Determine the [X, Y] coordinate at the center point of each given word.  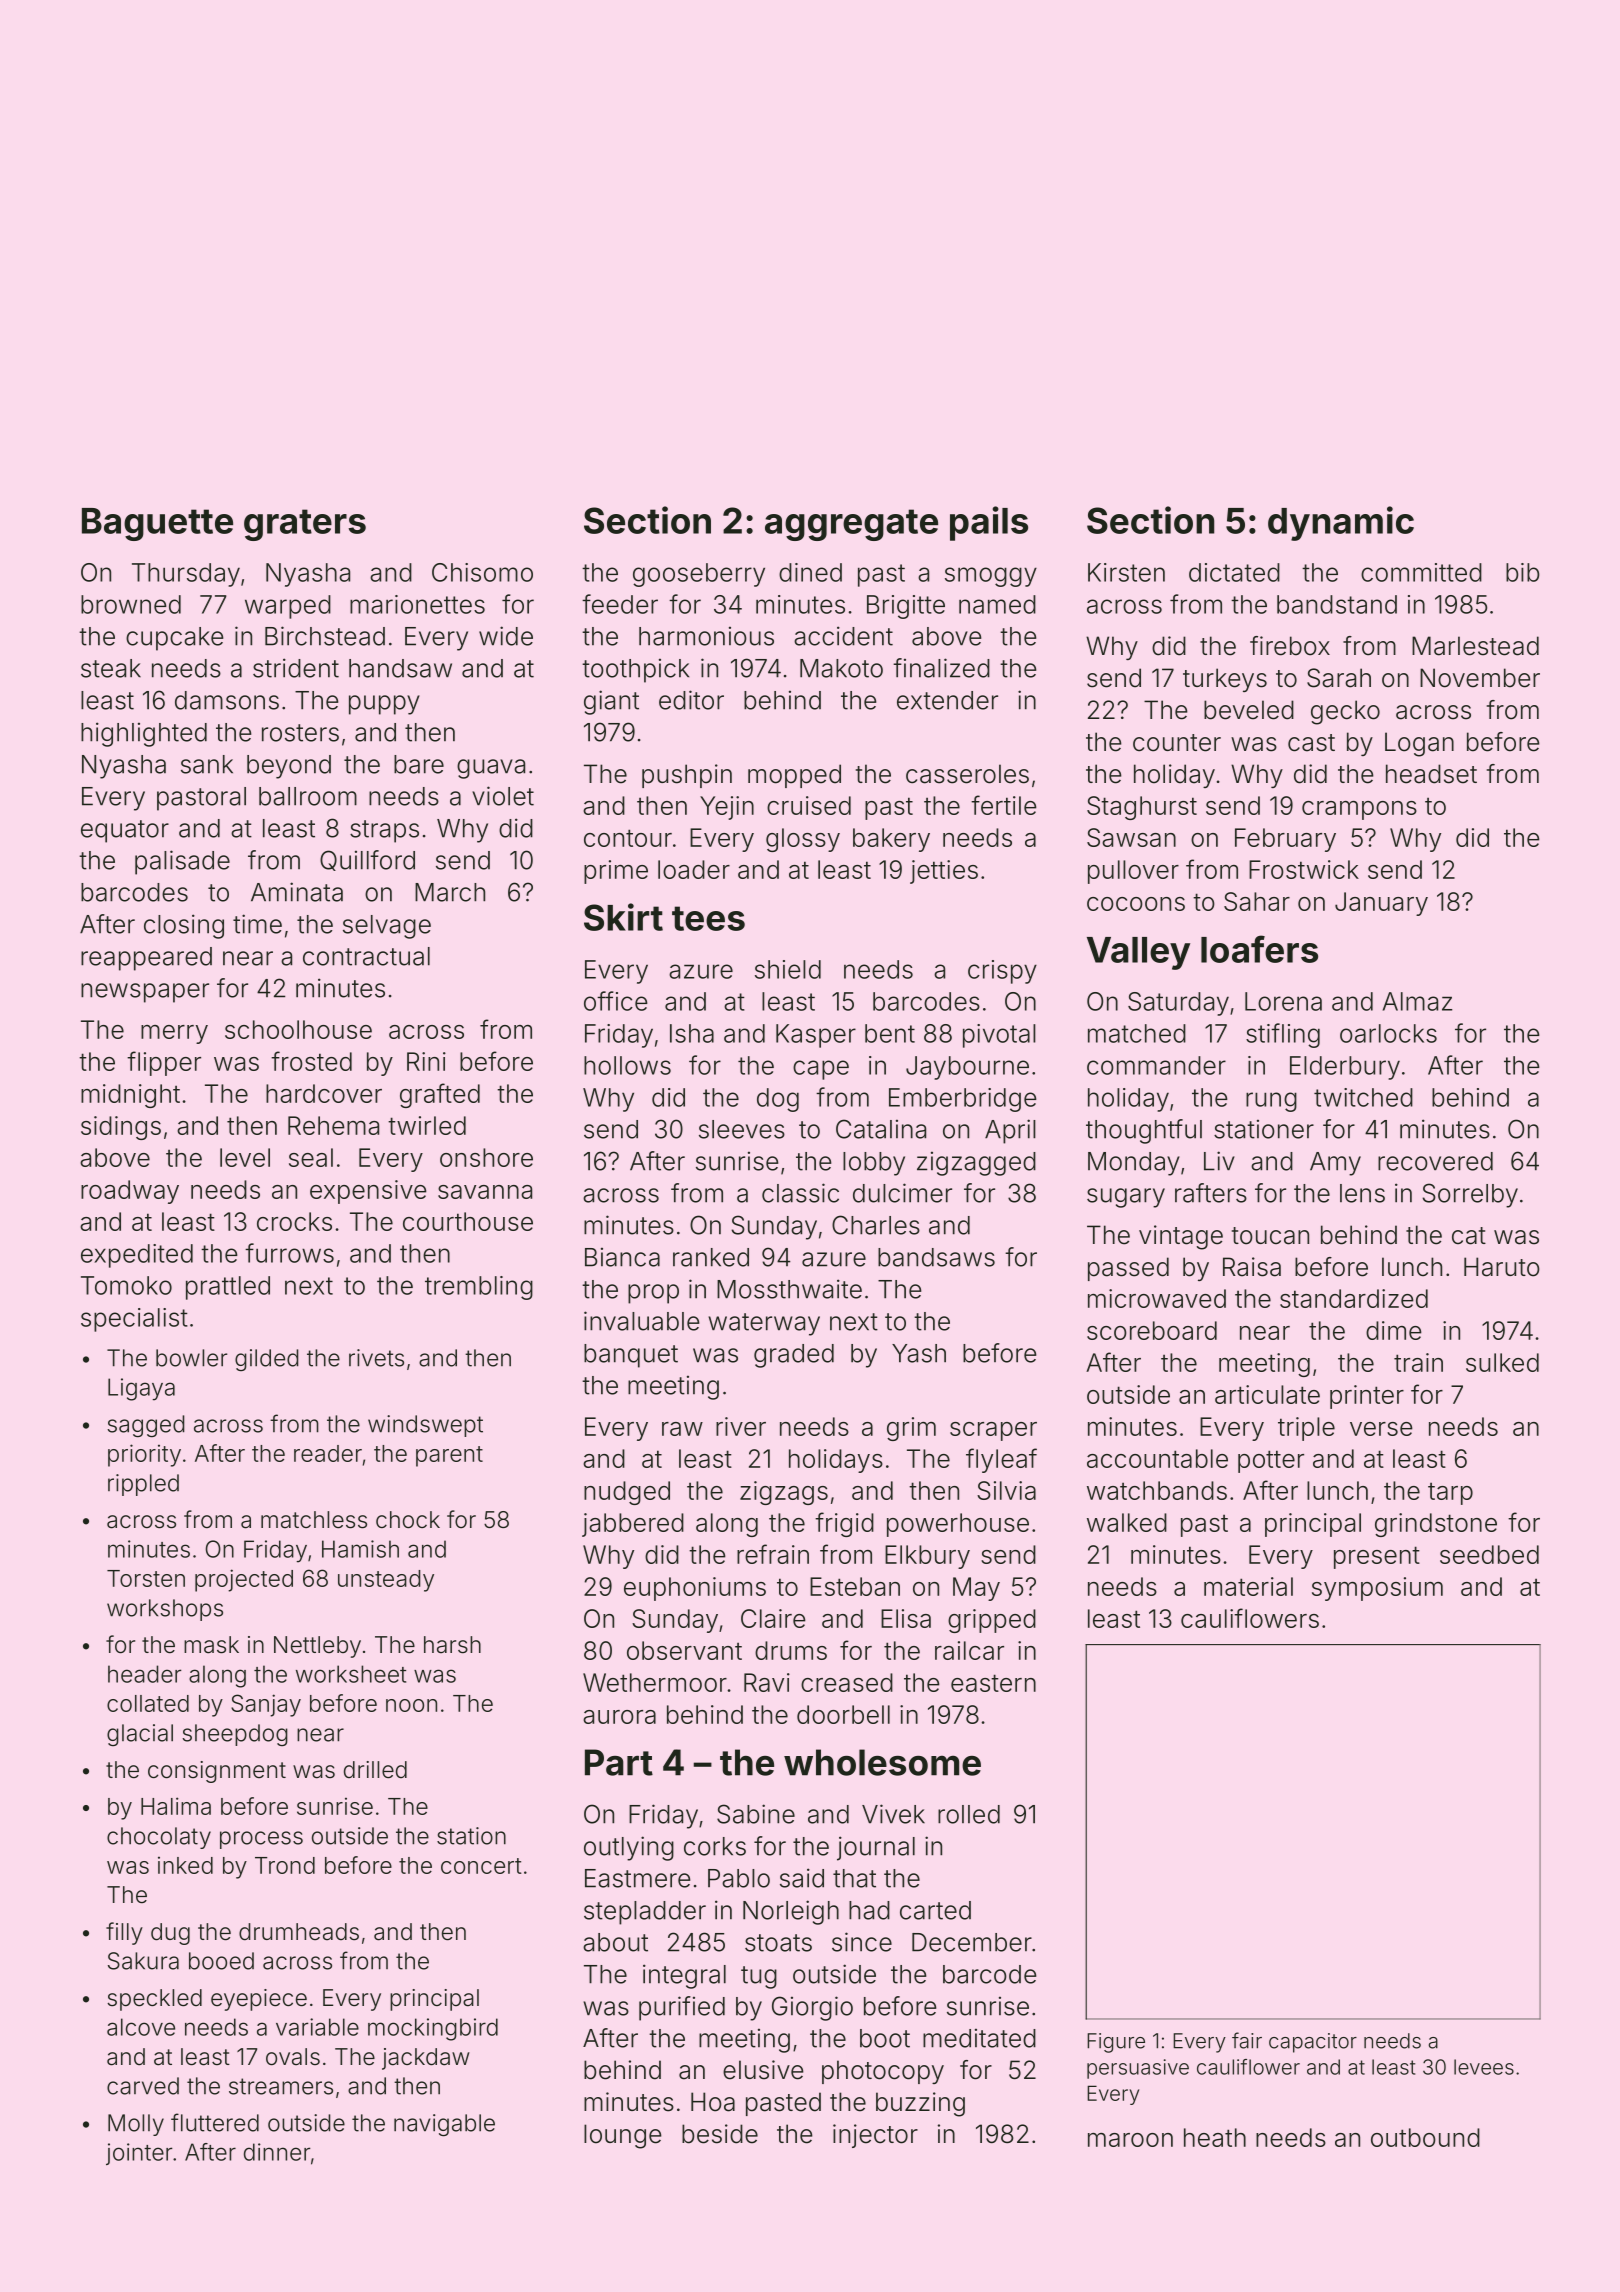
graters [305, 525]
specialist [134, 1320]
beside [720, 2134]
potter [1271, 1461]
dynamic [1341, 523]
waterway [764, 1324]
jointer [139, 2154]
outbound [1425, 2137]
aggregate [851, 525]
